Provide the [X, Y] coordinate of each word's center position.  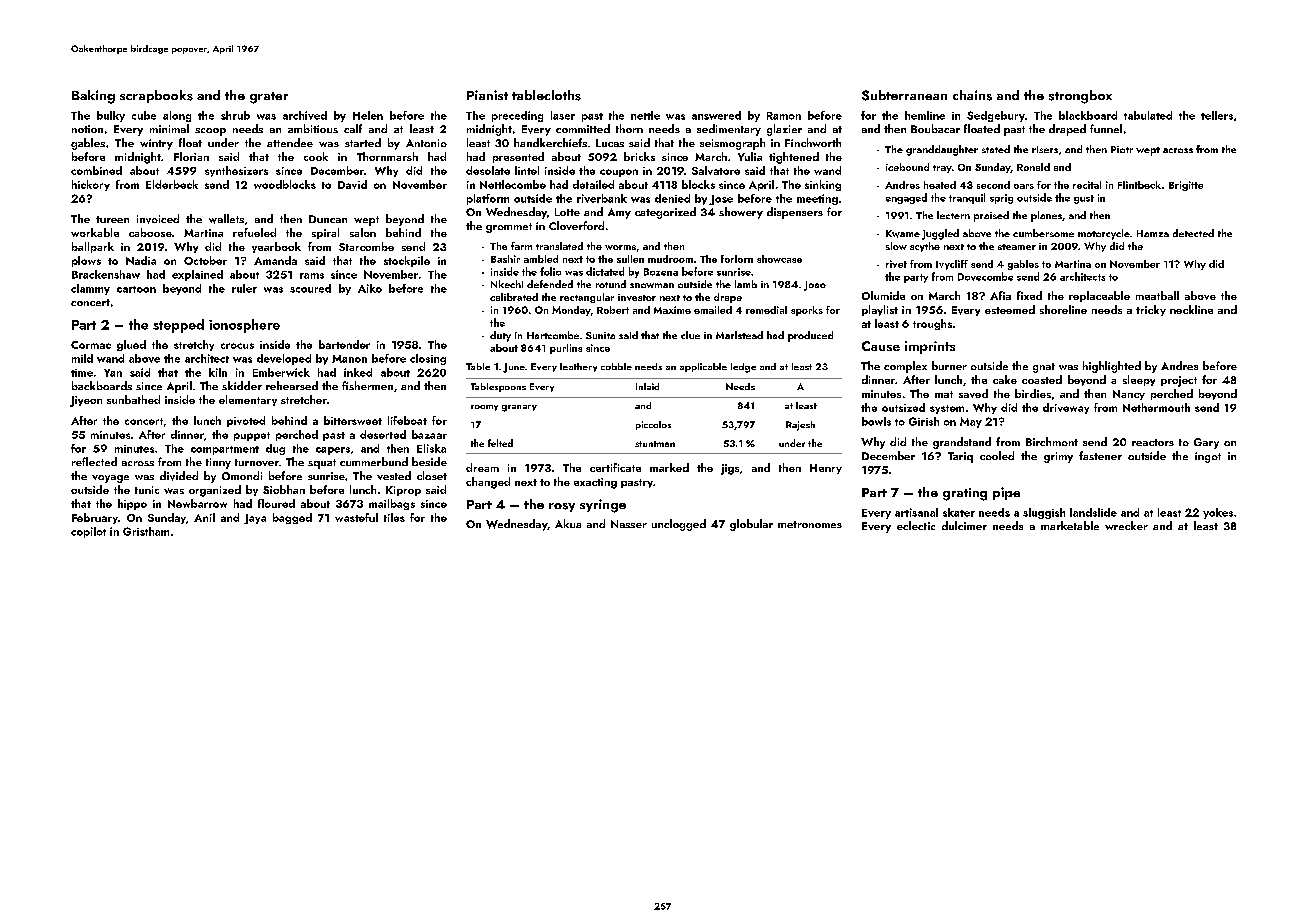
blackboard [1088, 115]
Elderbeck [172, 184]
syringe [603, 506]
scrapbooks [156, 96]
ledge [743, 368]
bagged [292, 518]
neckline [1191, 309]
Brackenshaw [106, 274]
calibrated [514, 297]
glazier [784, 130]
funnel [1106, 128]
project [1179, 381]
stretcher [304, 399]
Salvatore [716, 170]
